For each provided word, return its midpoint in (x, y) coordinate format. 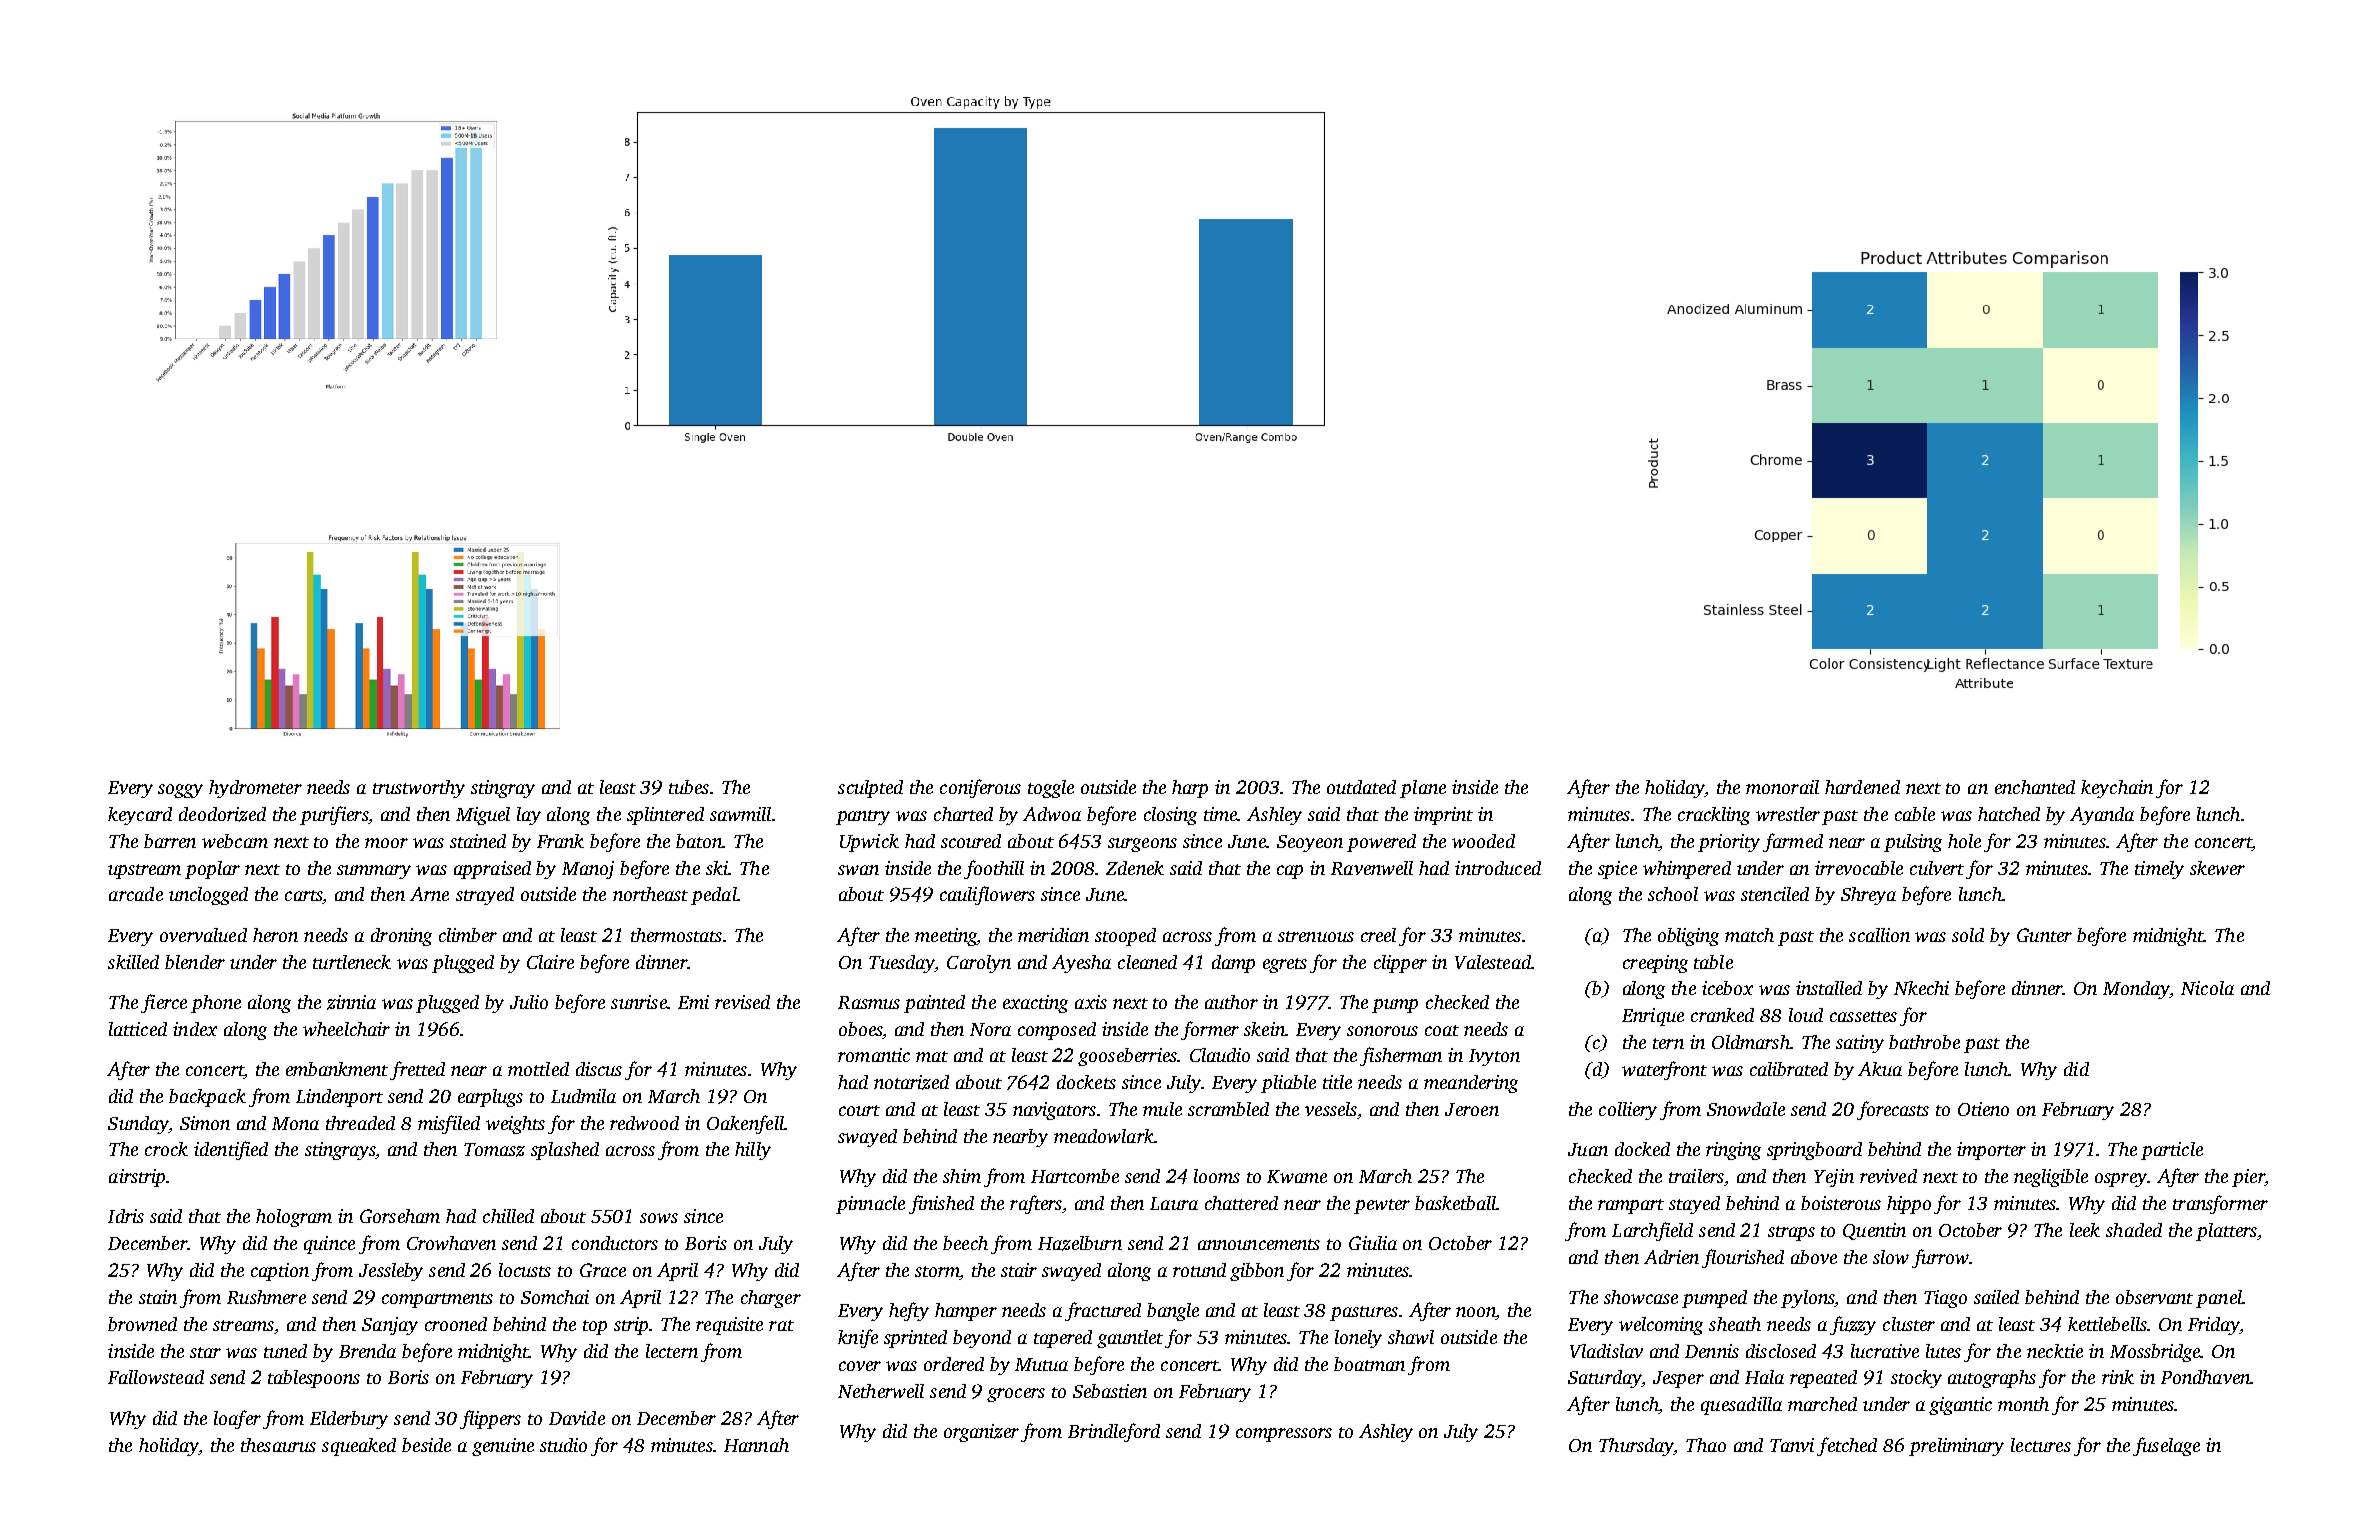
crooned (456, 1324)
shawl (1411, 1337)
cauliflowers (987, 895)
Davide (577, 1418)
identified (231, 1150)
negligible (2051, 1178)
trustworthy (419, 789)
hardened (1862, 787)
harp (1190, 789)
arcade (136, 894)
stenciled (1775, 894)
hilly (753, 1151)
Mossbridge (2155, 1353)
